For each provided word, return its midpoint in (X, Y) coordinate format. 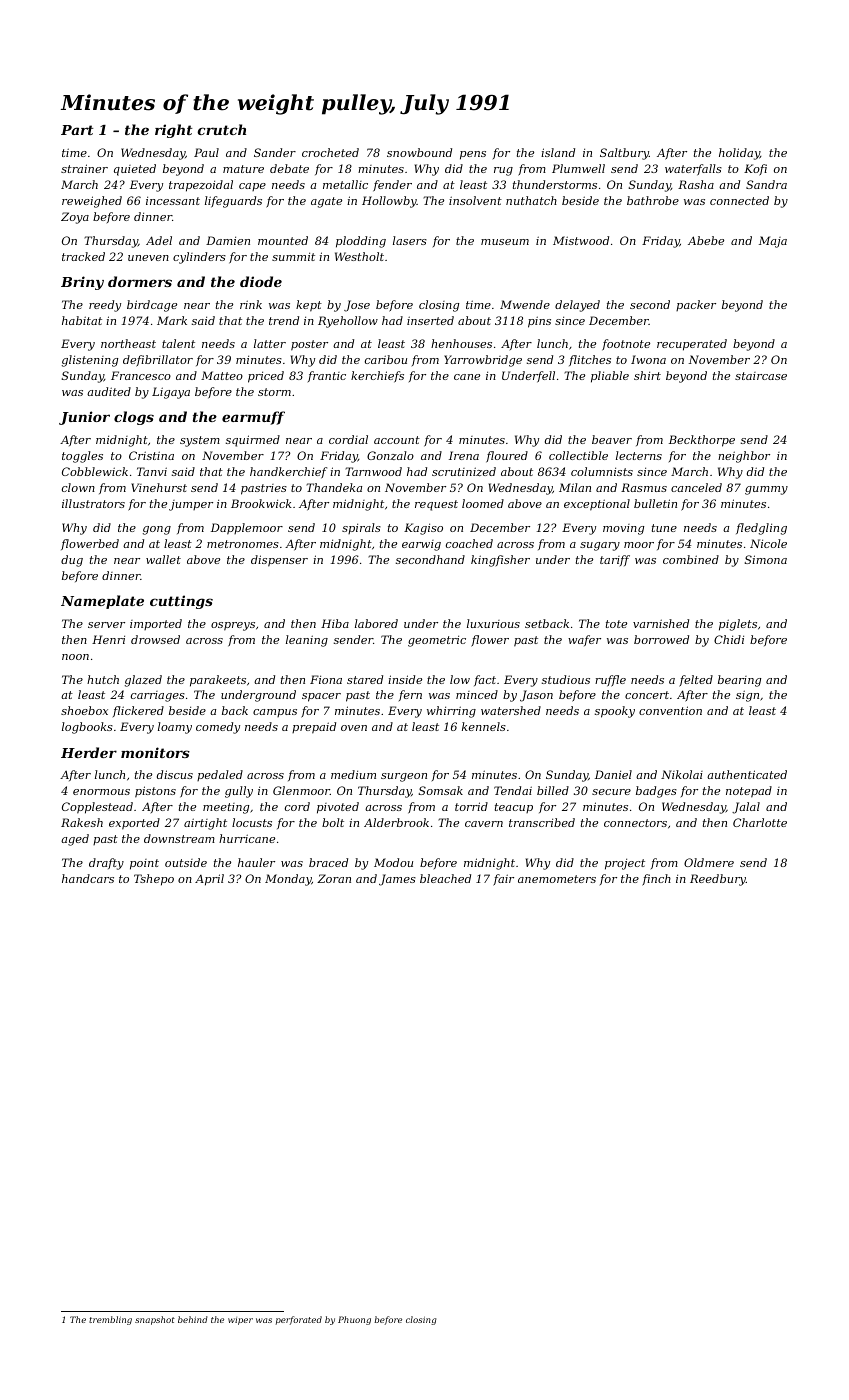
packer (696, 305)
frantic (327, 376)
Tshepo (154, 880)
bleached (445, 878)
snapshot (155, 1320)
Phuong (354, 1320)
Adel (159, 240)
